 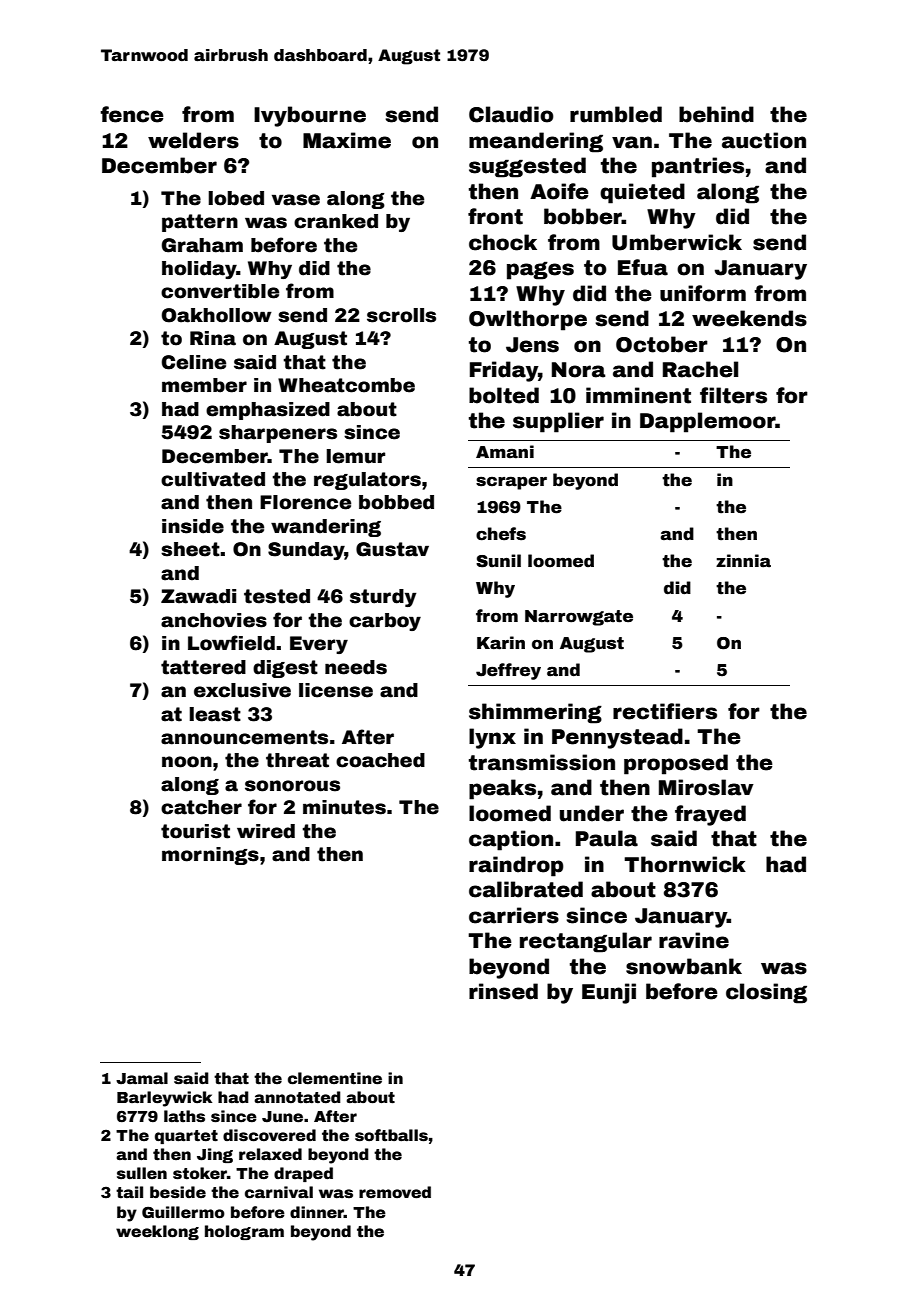 I want to click on dinner, so click(x=317, y=1212).
